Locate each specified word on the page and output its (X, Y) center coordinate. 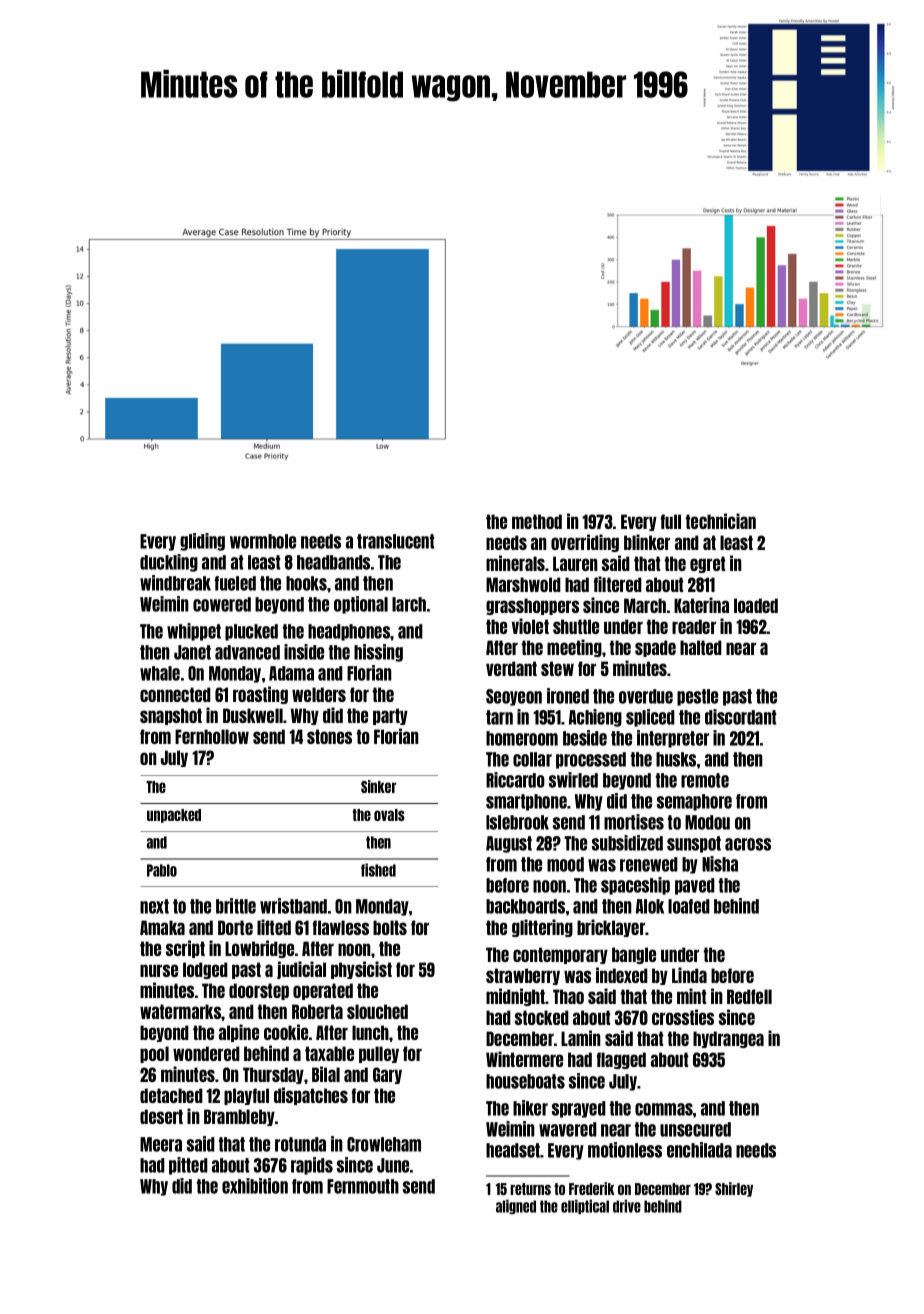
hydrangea (728, 1039)
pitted (188, 1166)
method (537, 521)
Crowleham (384, 1144)
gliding (202, 542)
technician (721, 521)
